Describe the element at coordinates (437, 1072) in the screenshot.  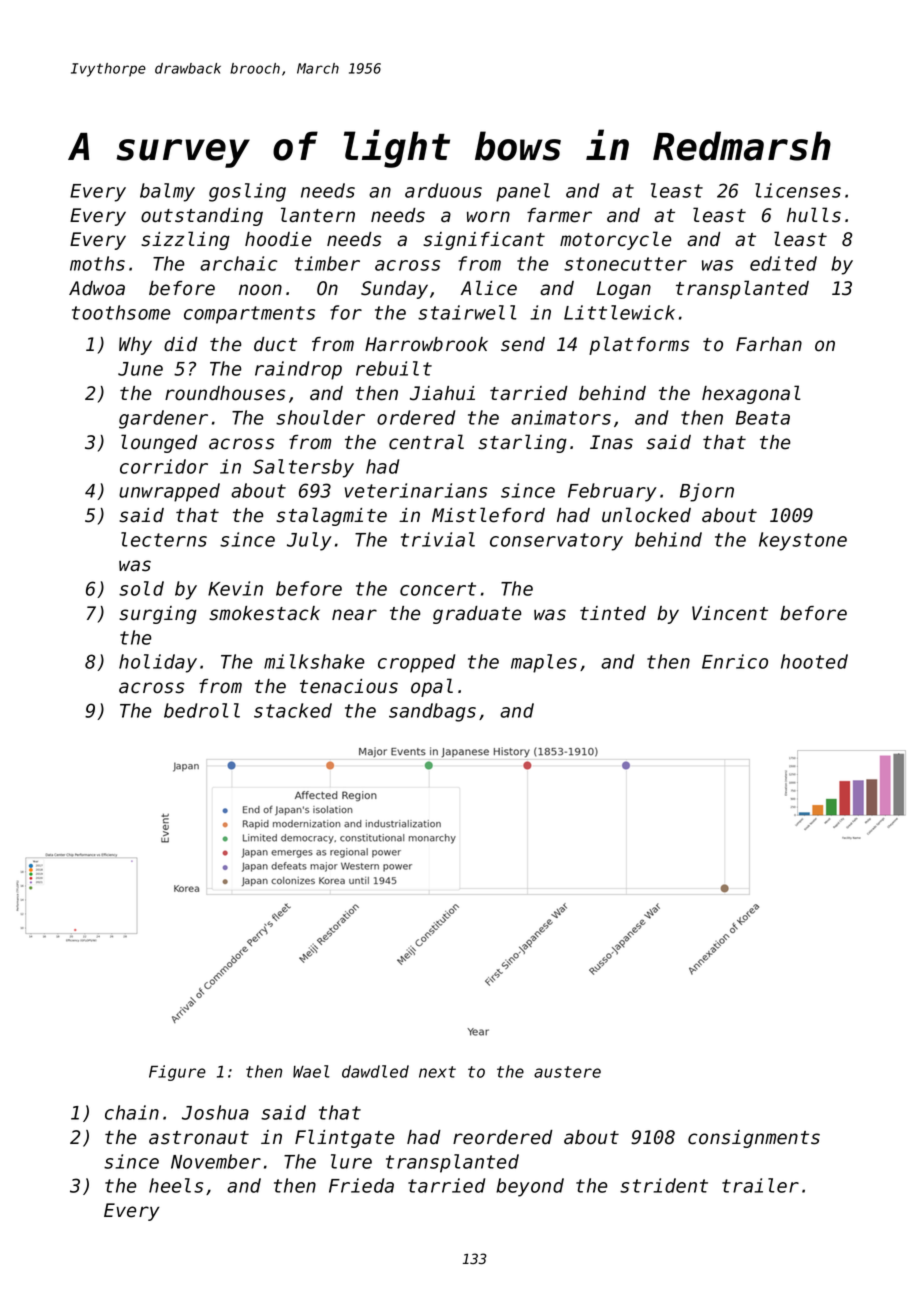
I see `next` at that location.
